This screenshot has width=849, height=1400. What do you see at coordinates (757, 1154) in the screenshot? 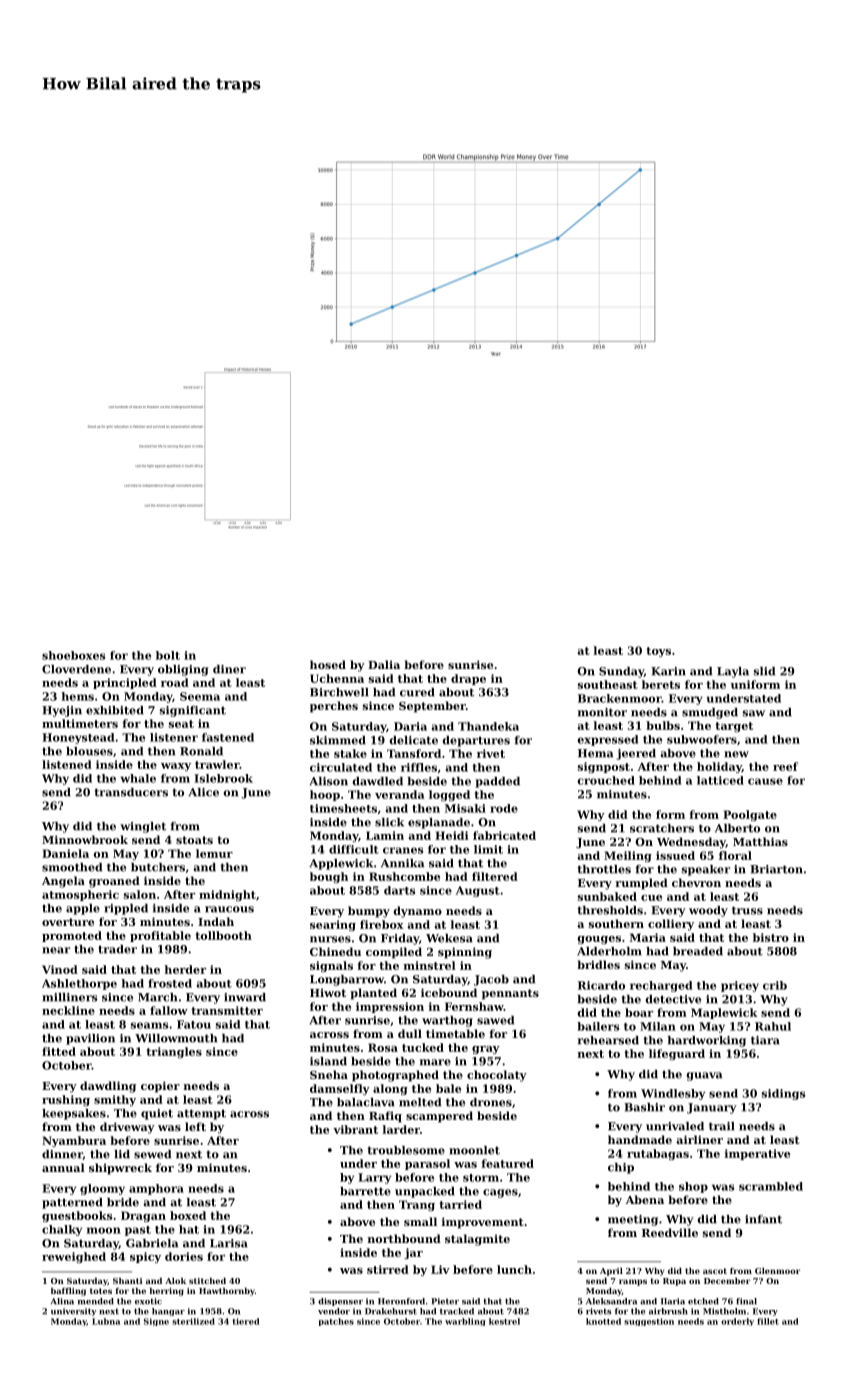
I see `imperative` at bounding box center [757, 1154].
